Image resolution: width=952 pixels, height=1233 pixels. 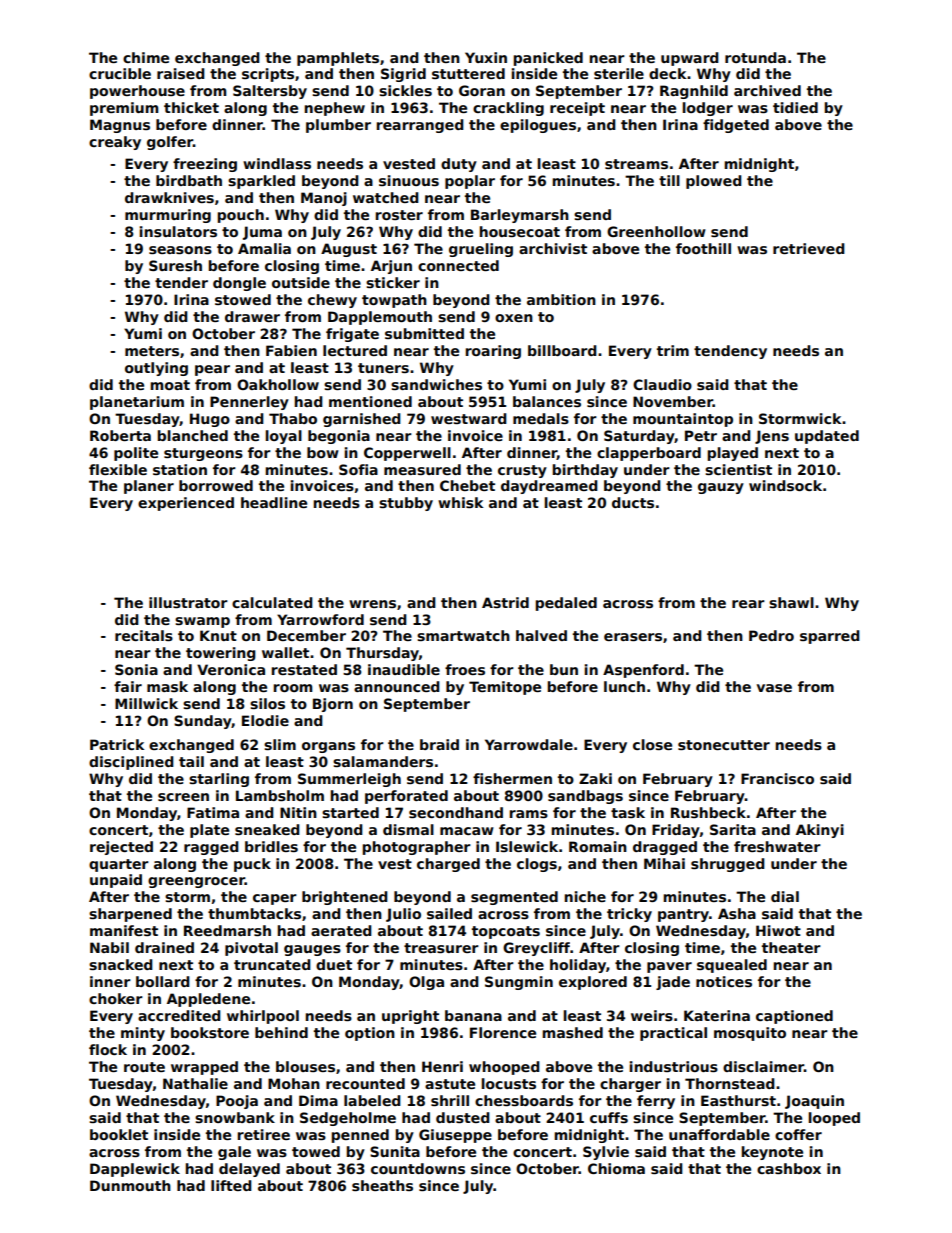 What do you see at coordinates (358, 469) in the screenshot?
I see `Sofia` at bounding box center [358, 469].
